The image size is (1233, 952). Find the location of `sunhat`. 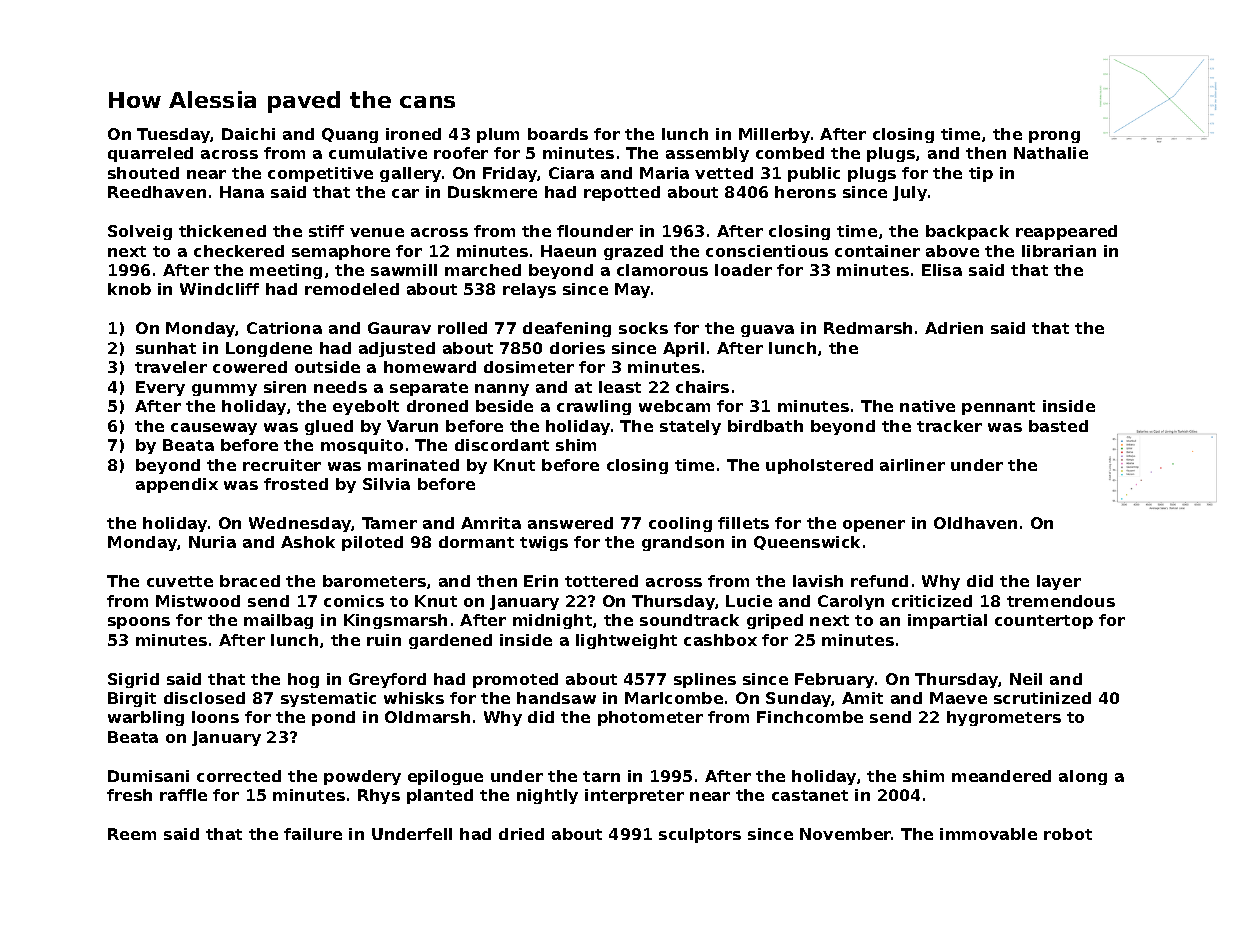

sunhat is located at coordinates (166, 348).
